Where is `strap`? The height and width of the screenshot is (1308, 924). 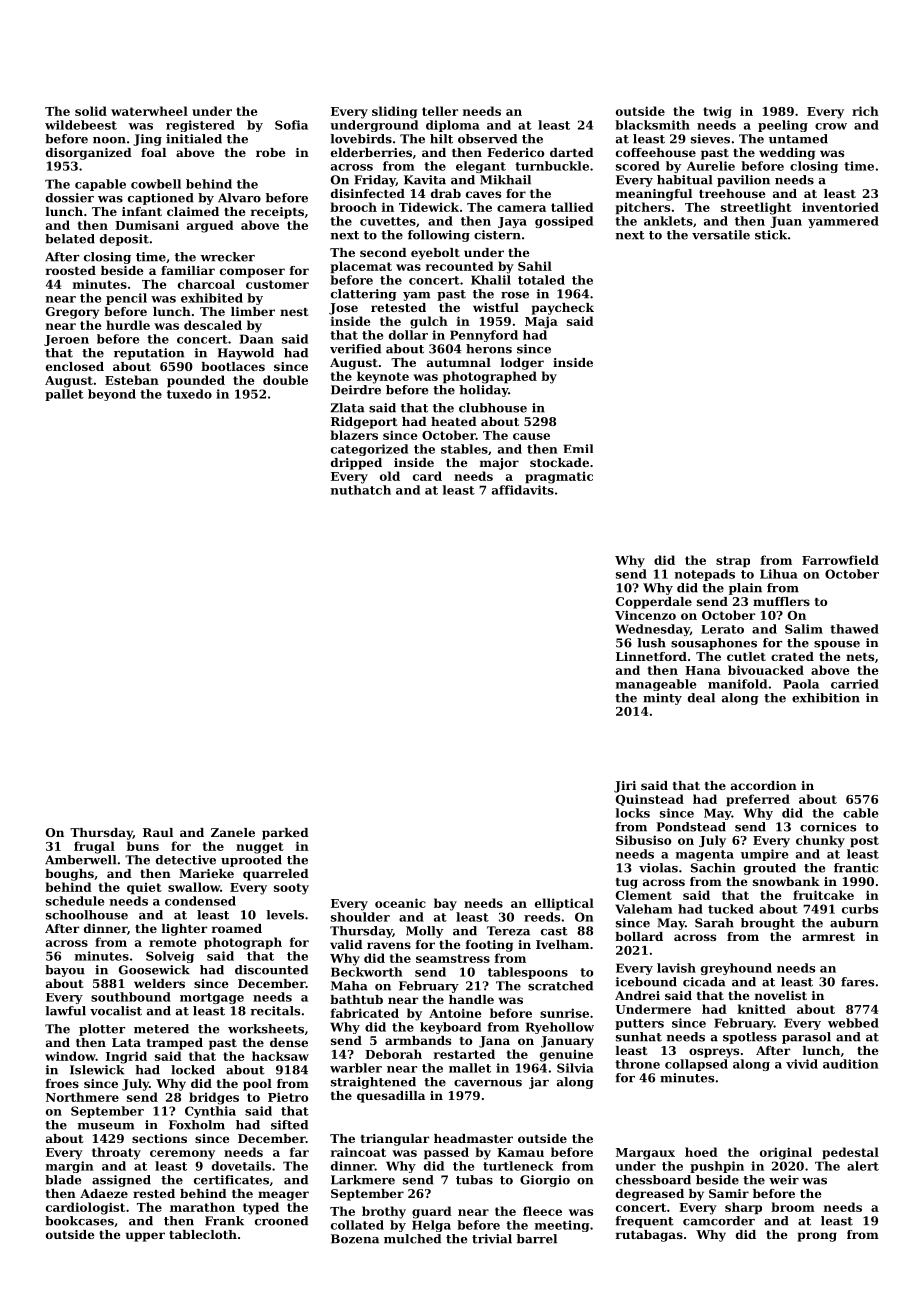
strap is located at coordinates (733, 562).
